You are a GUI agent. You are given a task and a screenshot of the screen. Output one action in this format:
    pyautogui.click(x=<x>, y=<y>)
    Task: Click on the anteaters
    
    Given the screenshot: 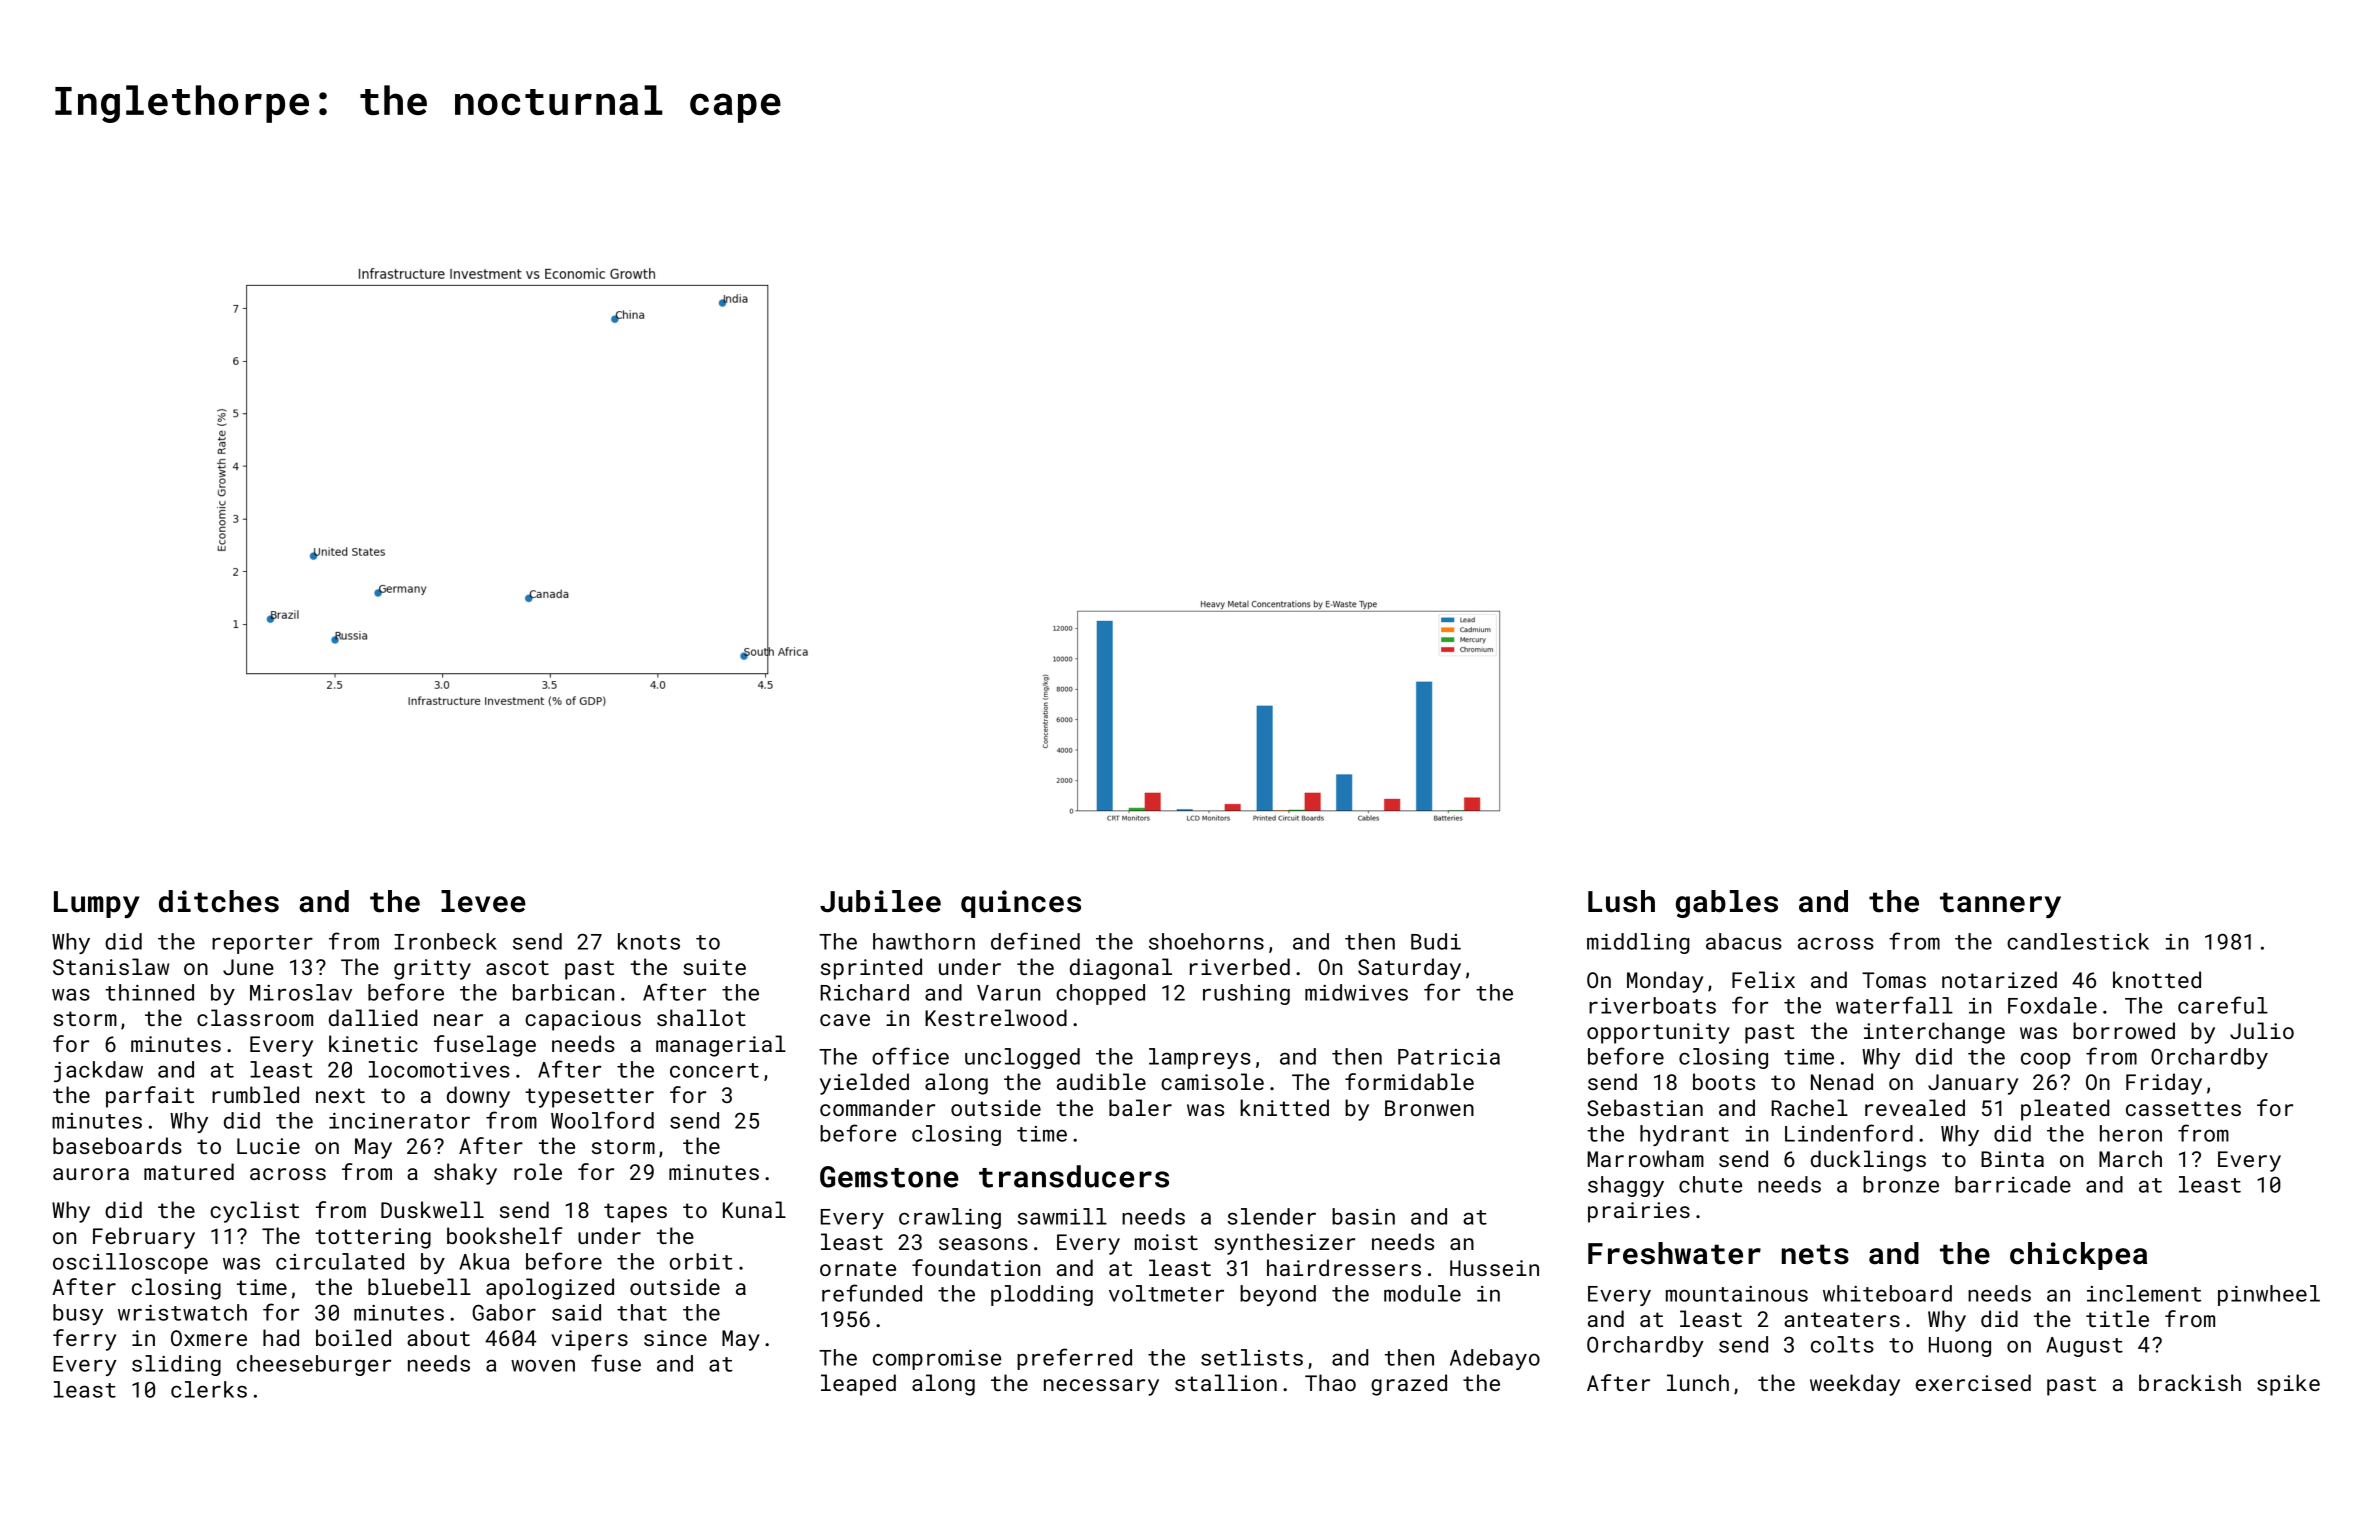 What is the action you would take?
    pyautogui.click(x=1842, y=1319)
